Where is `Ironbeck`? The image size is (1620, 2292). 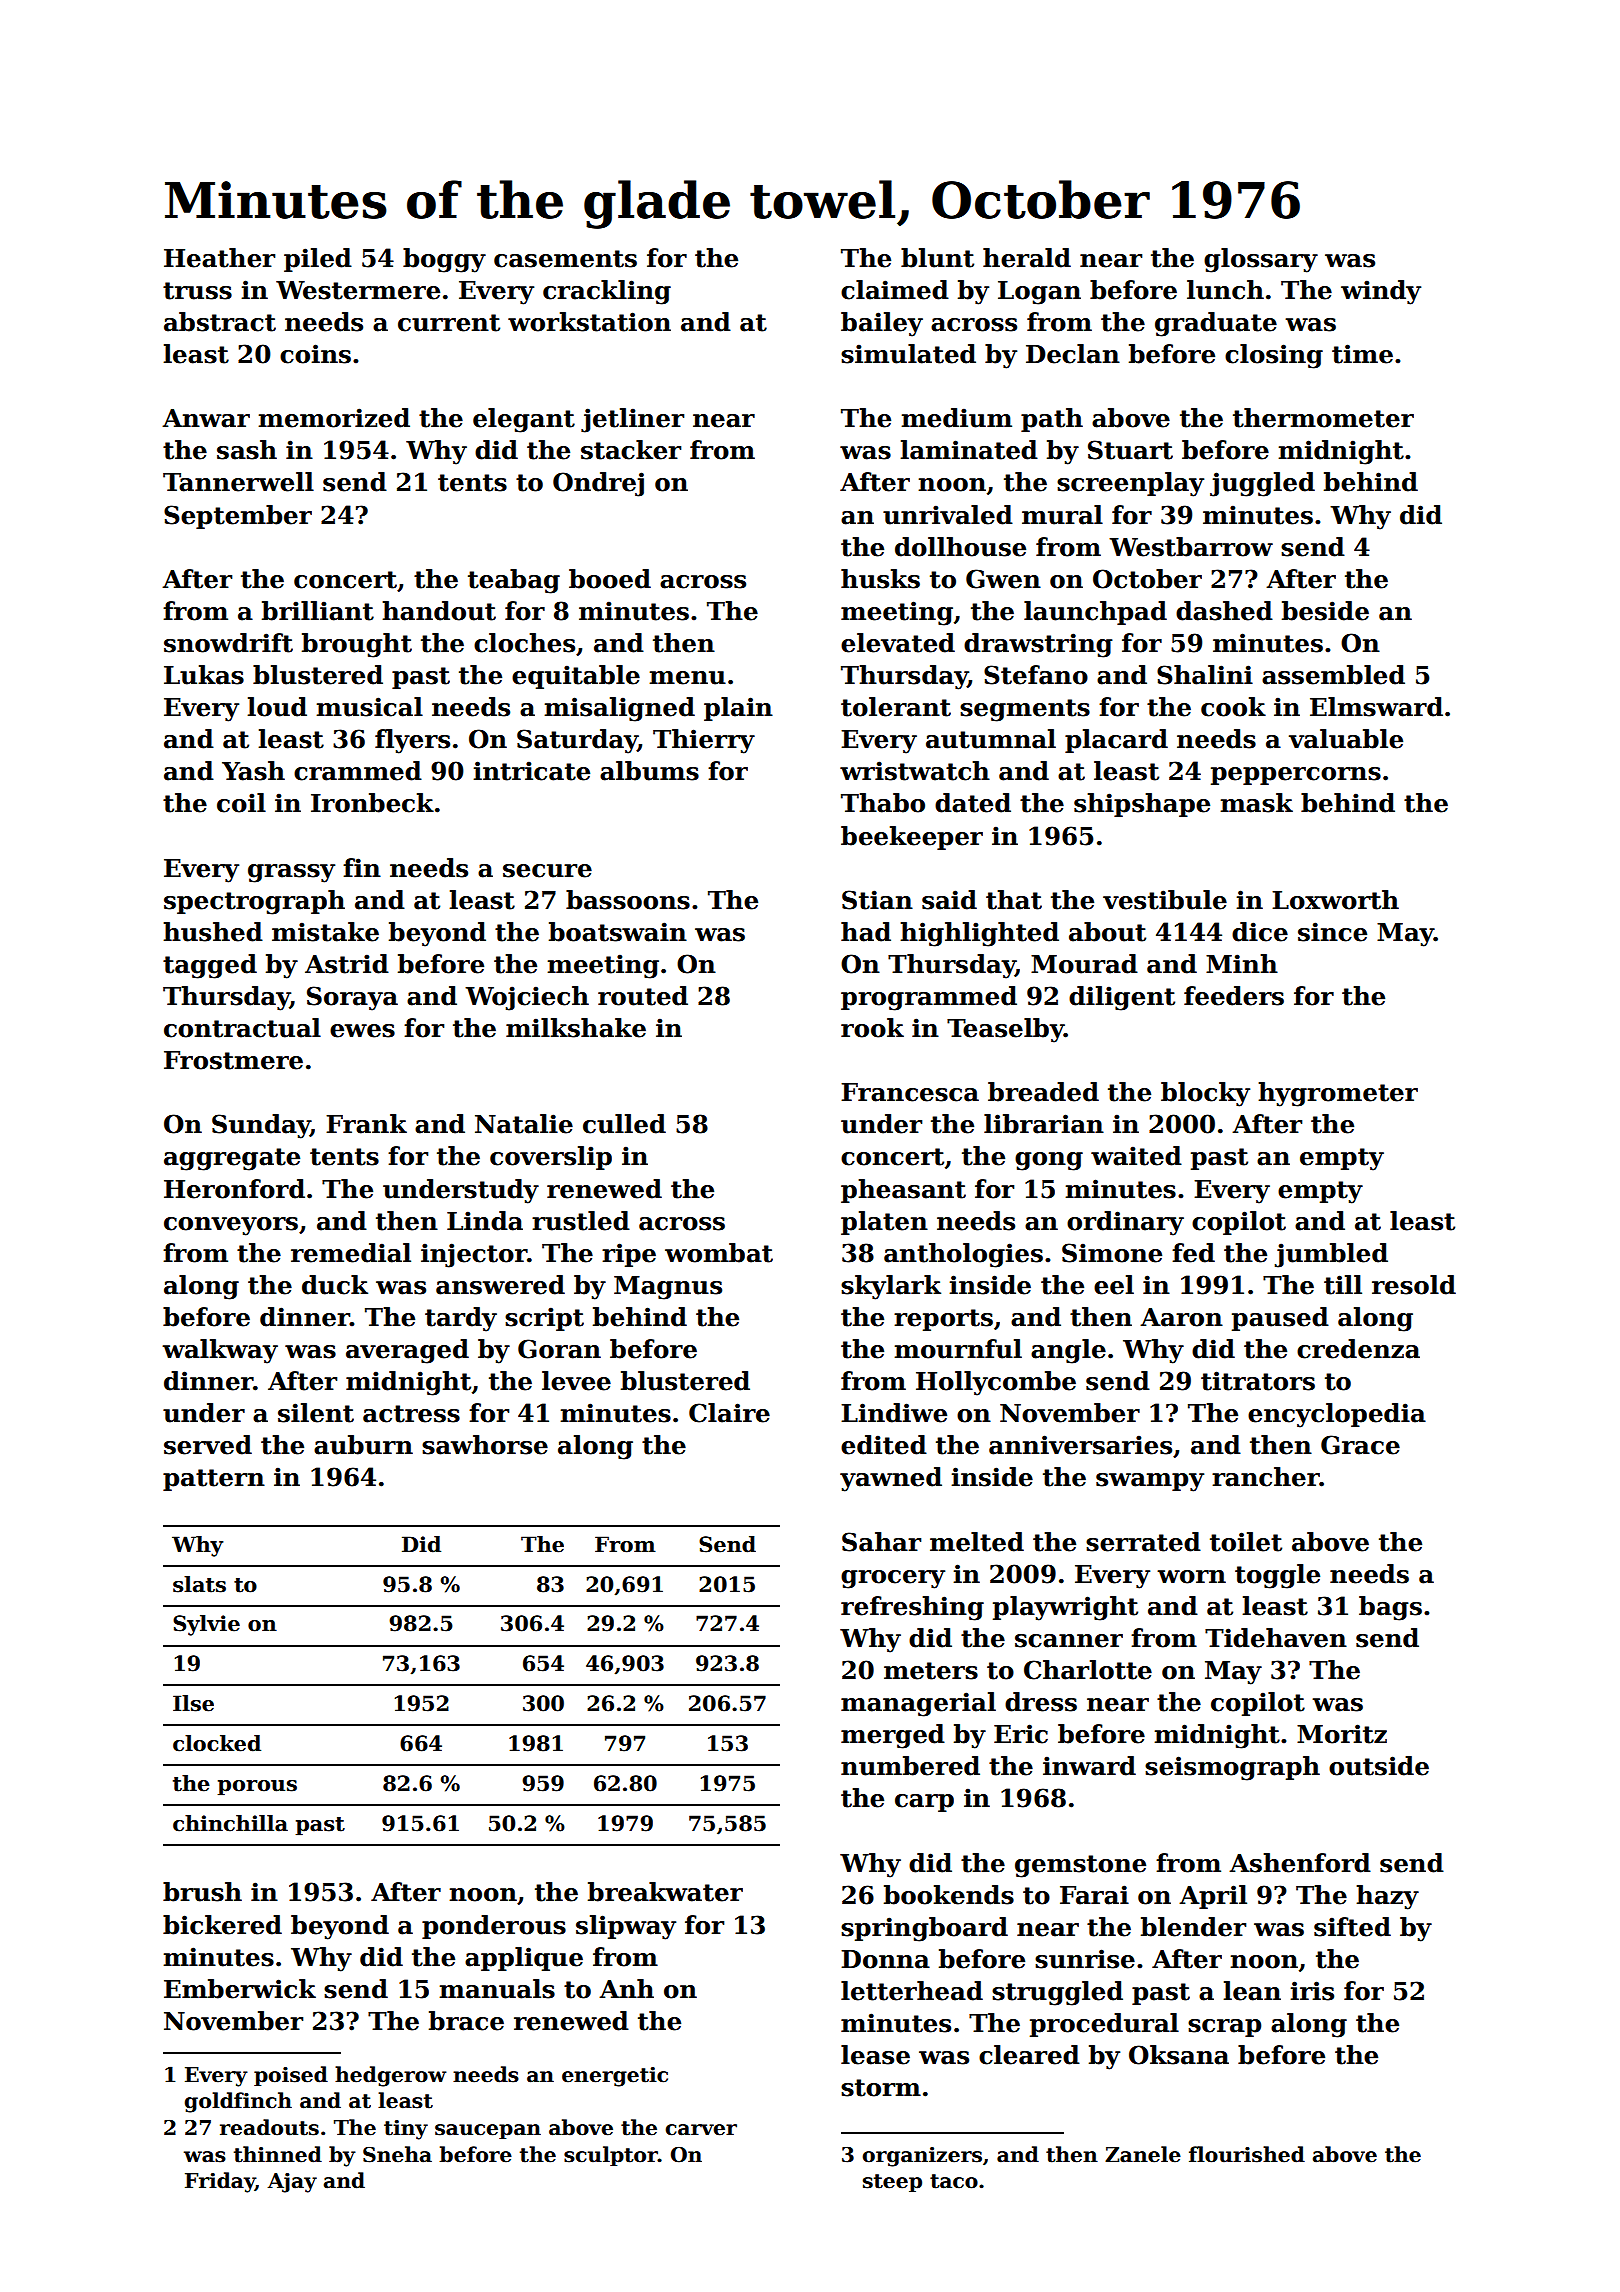 Ironbeck is located at coordinates (372, 803).
